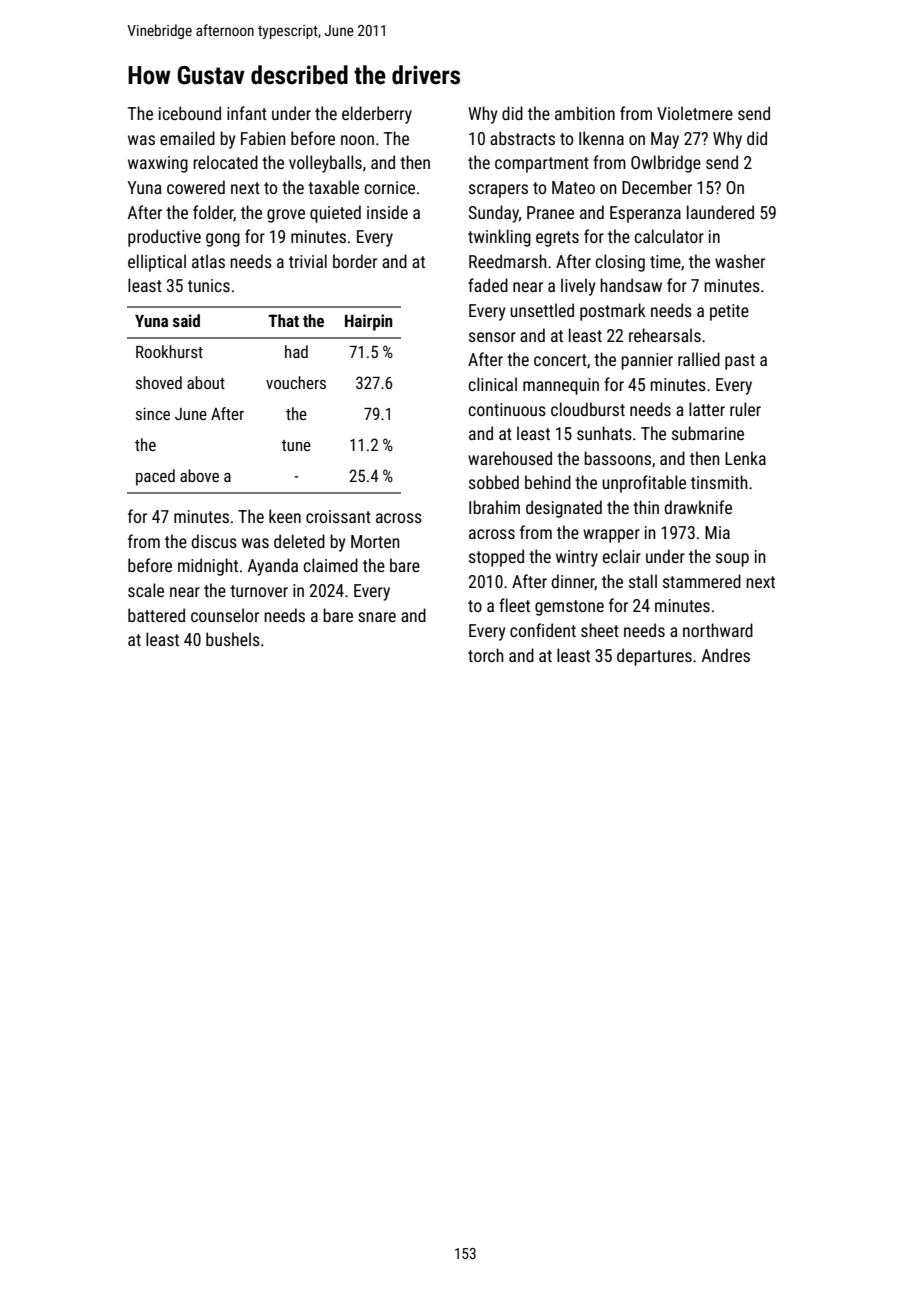  What do you see at coordinates (695, 113) in the screenshot?
I see `Violetmere` at bounding box center [695, 113].
